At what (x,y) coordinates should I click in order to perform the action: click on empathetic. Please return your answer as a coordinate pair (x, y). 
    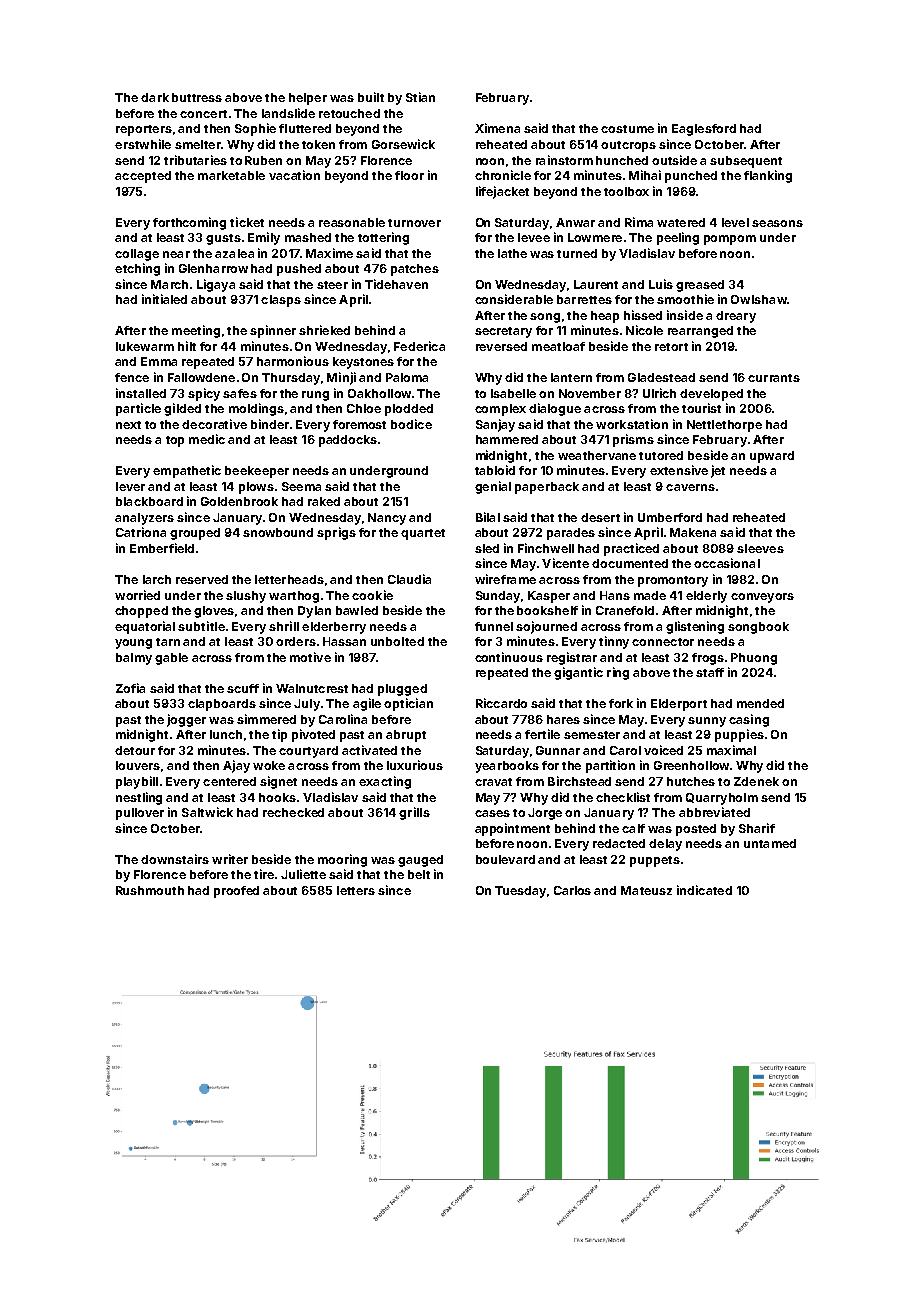
    Looking at the image, I should click on (187, 471).
